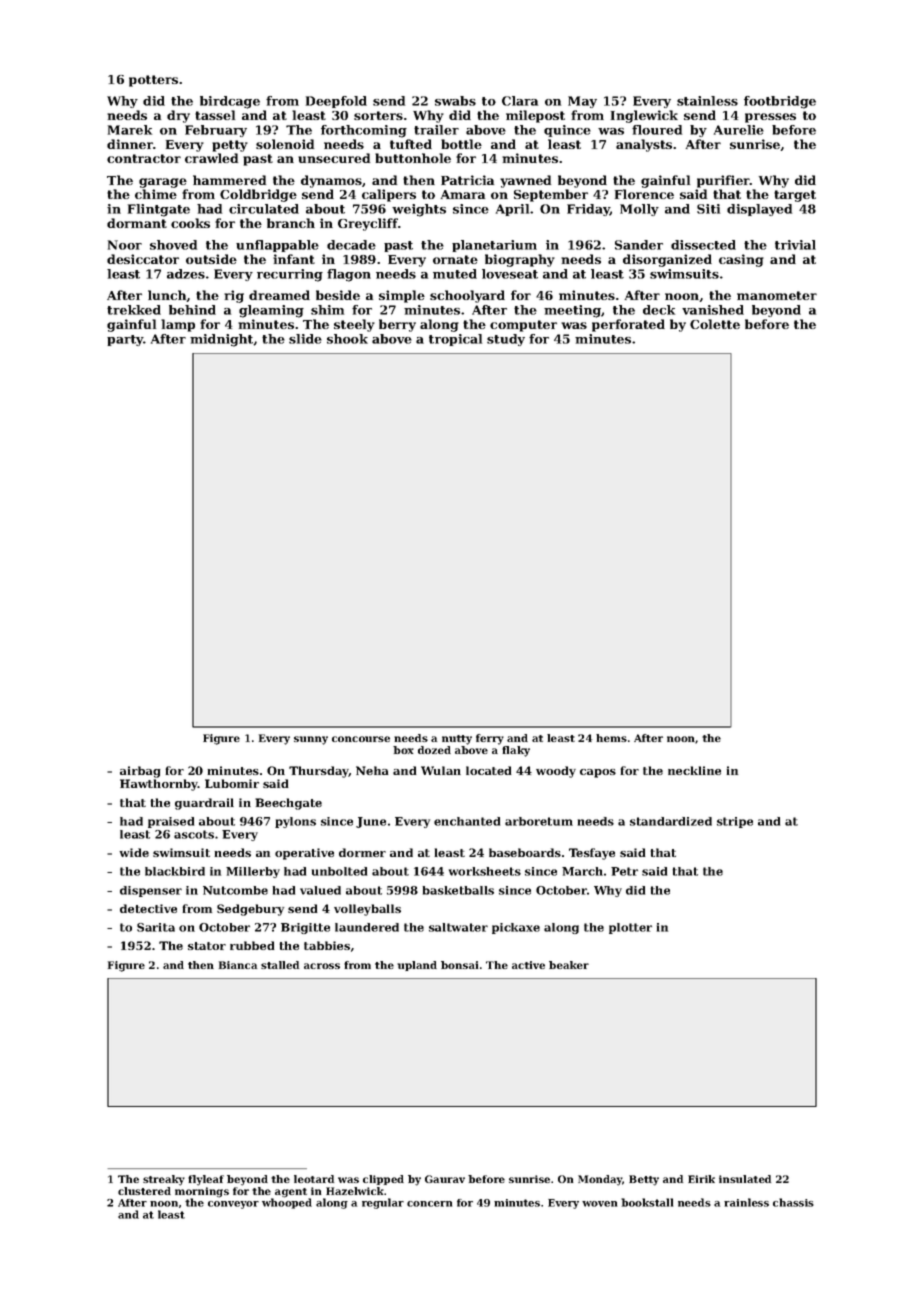 The width and height of the document is (924, 1308). What do you see at coordinates (644, 116) in the document?
I see `Inglewick` at bounding box center [644, 116].
